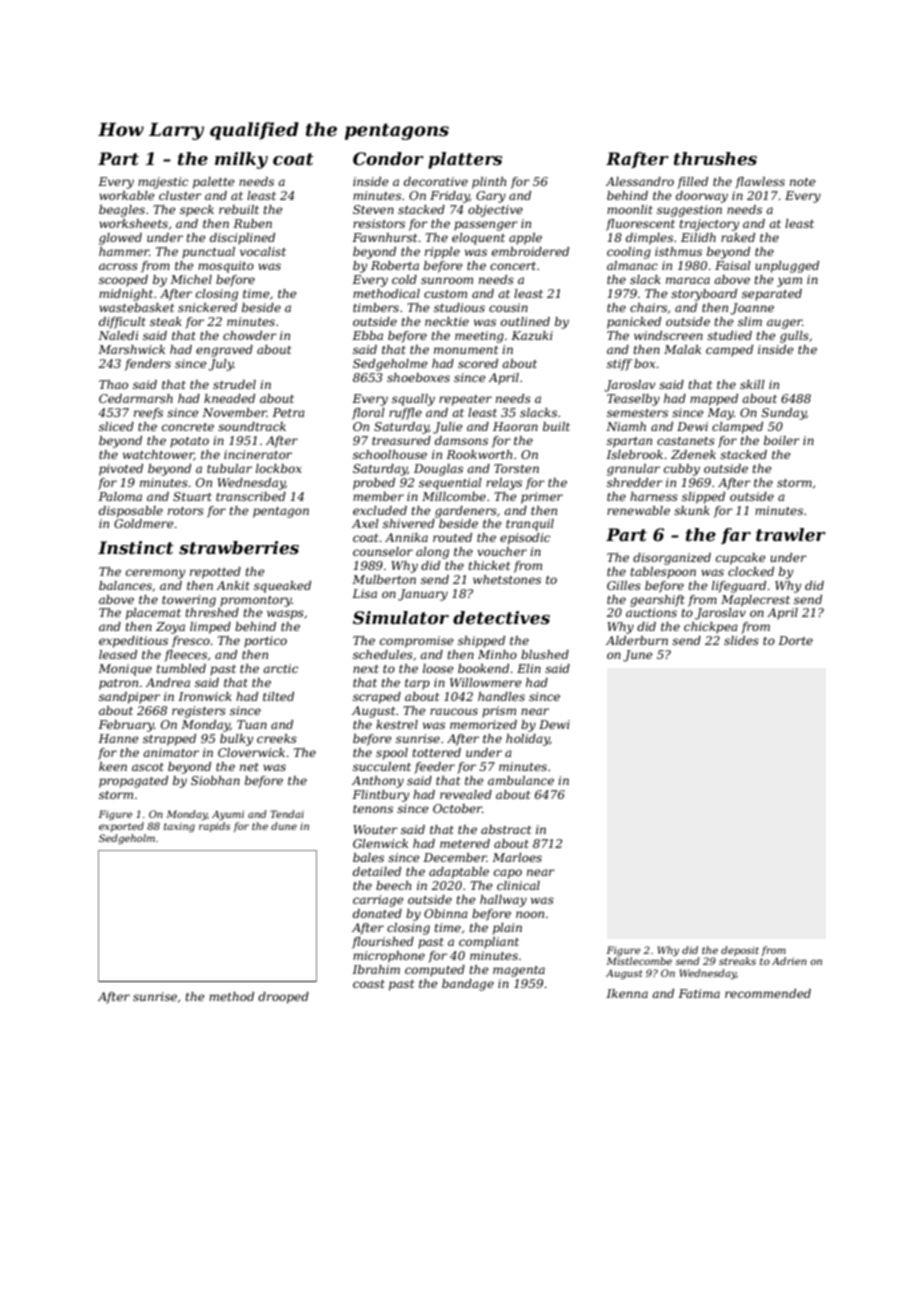 This screenshot has height=1308, width=924. Describe the element at coordinates (633, 400) in the screenshot. I see `Teaselby` at that location.
